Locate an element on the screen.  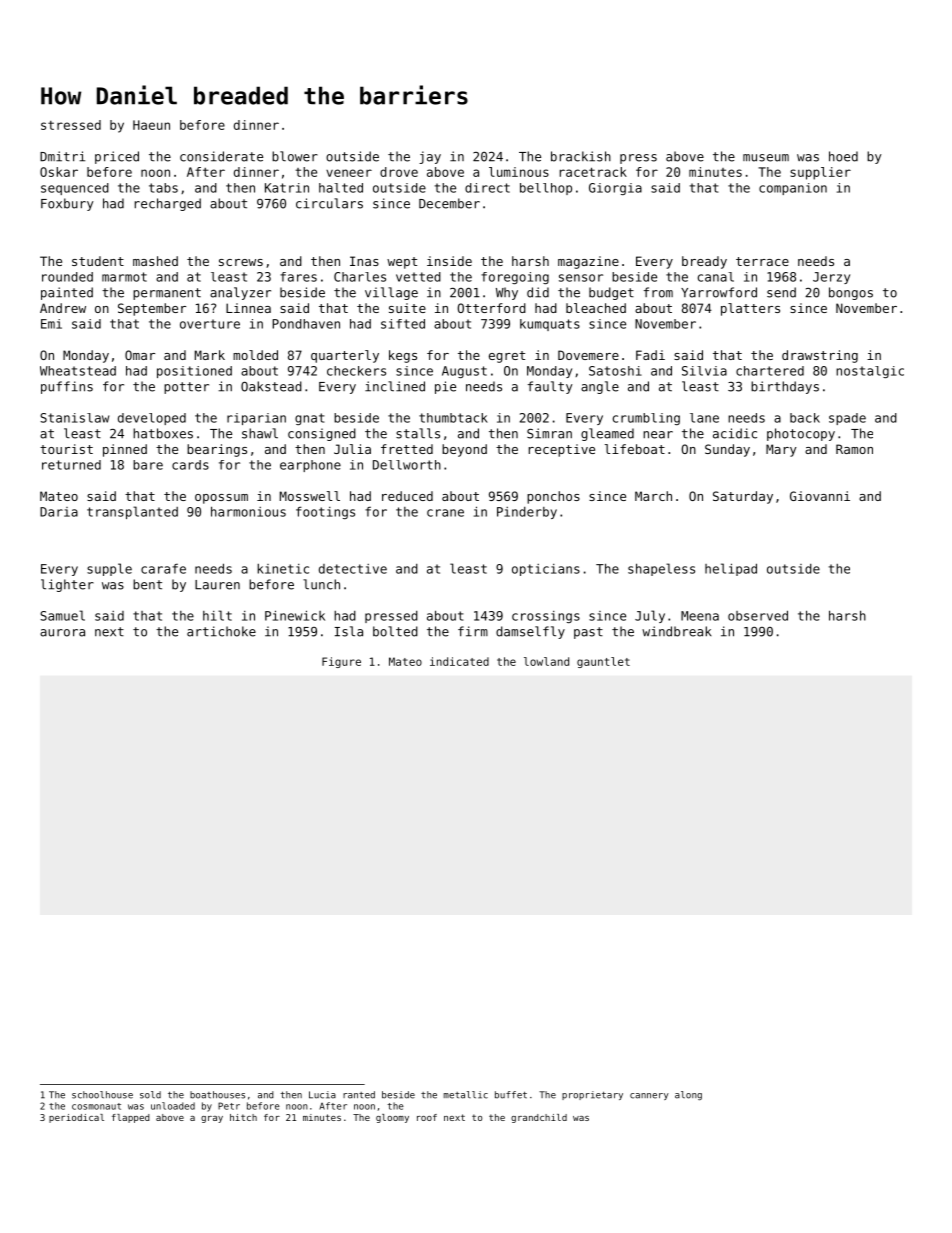
Figure is located at coordinates (341, 662).
